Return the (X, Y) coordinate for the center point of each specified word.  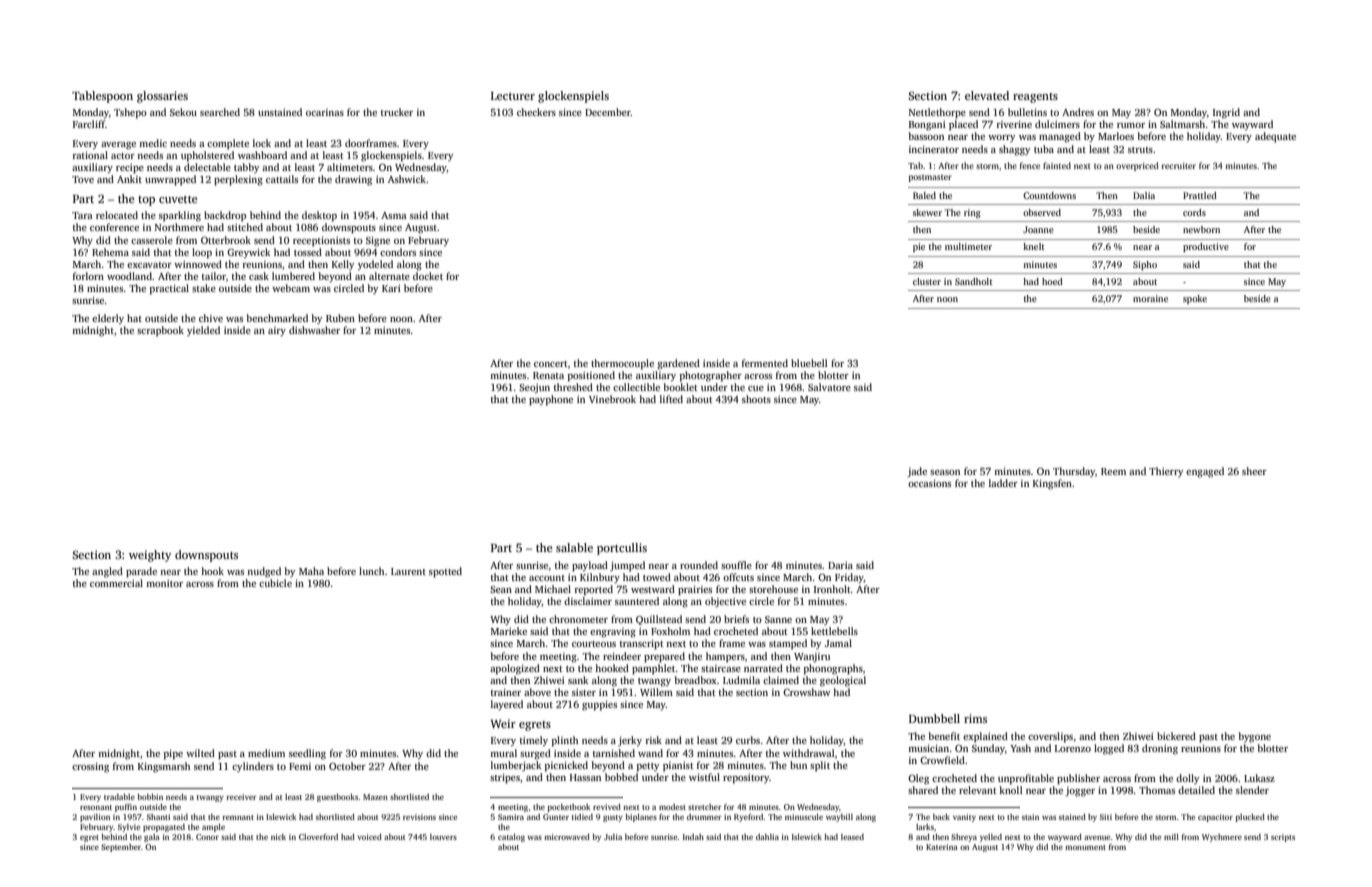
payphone (551, 400)
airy (277, 332)
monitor (164, 583)
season (945, 472)
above (537, 692)
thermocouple (622, 364)
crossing (90, 767)
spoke (1195, 299)
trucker (397, 112)
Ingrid (1226, 113)
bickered (1176, 736)
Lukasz (1259, 778)
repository (746, 778)
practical (169, 289)
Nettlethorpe (937, 113)
